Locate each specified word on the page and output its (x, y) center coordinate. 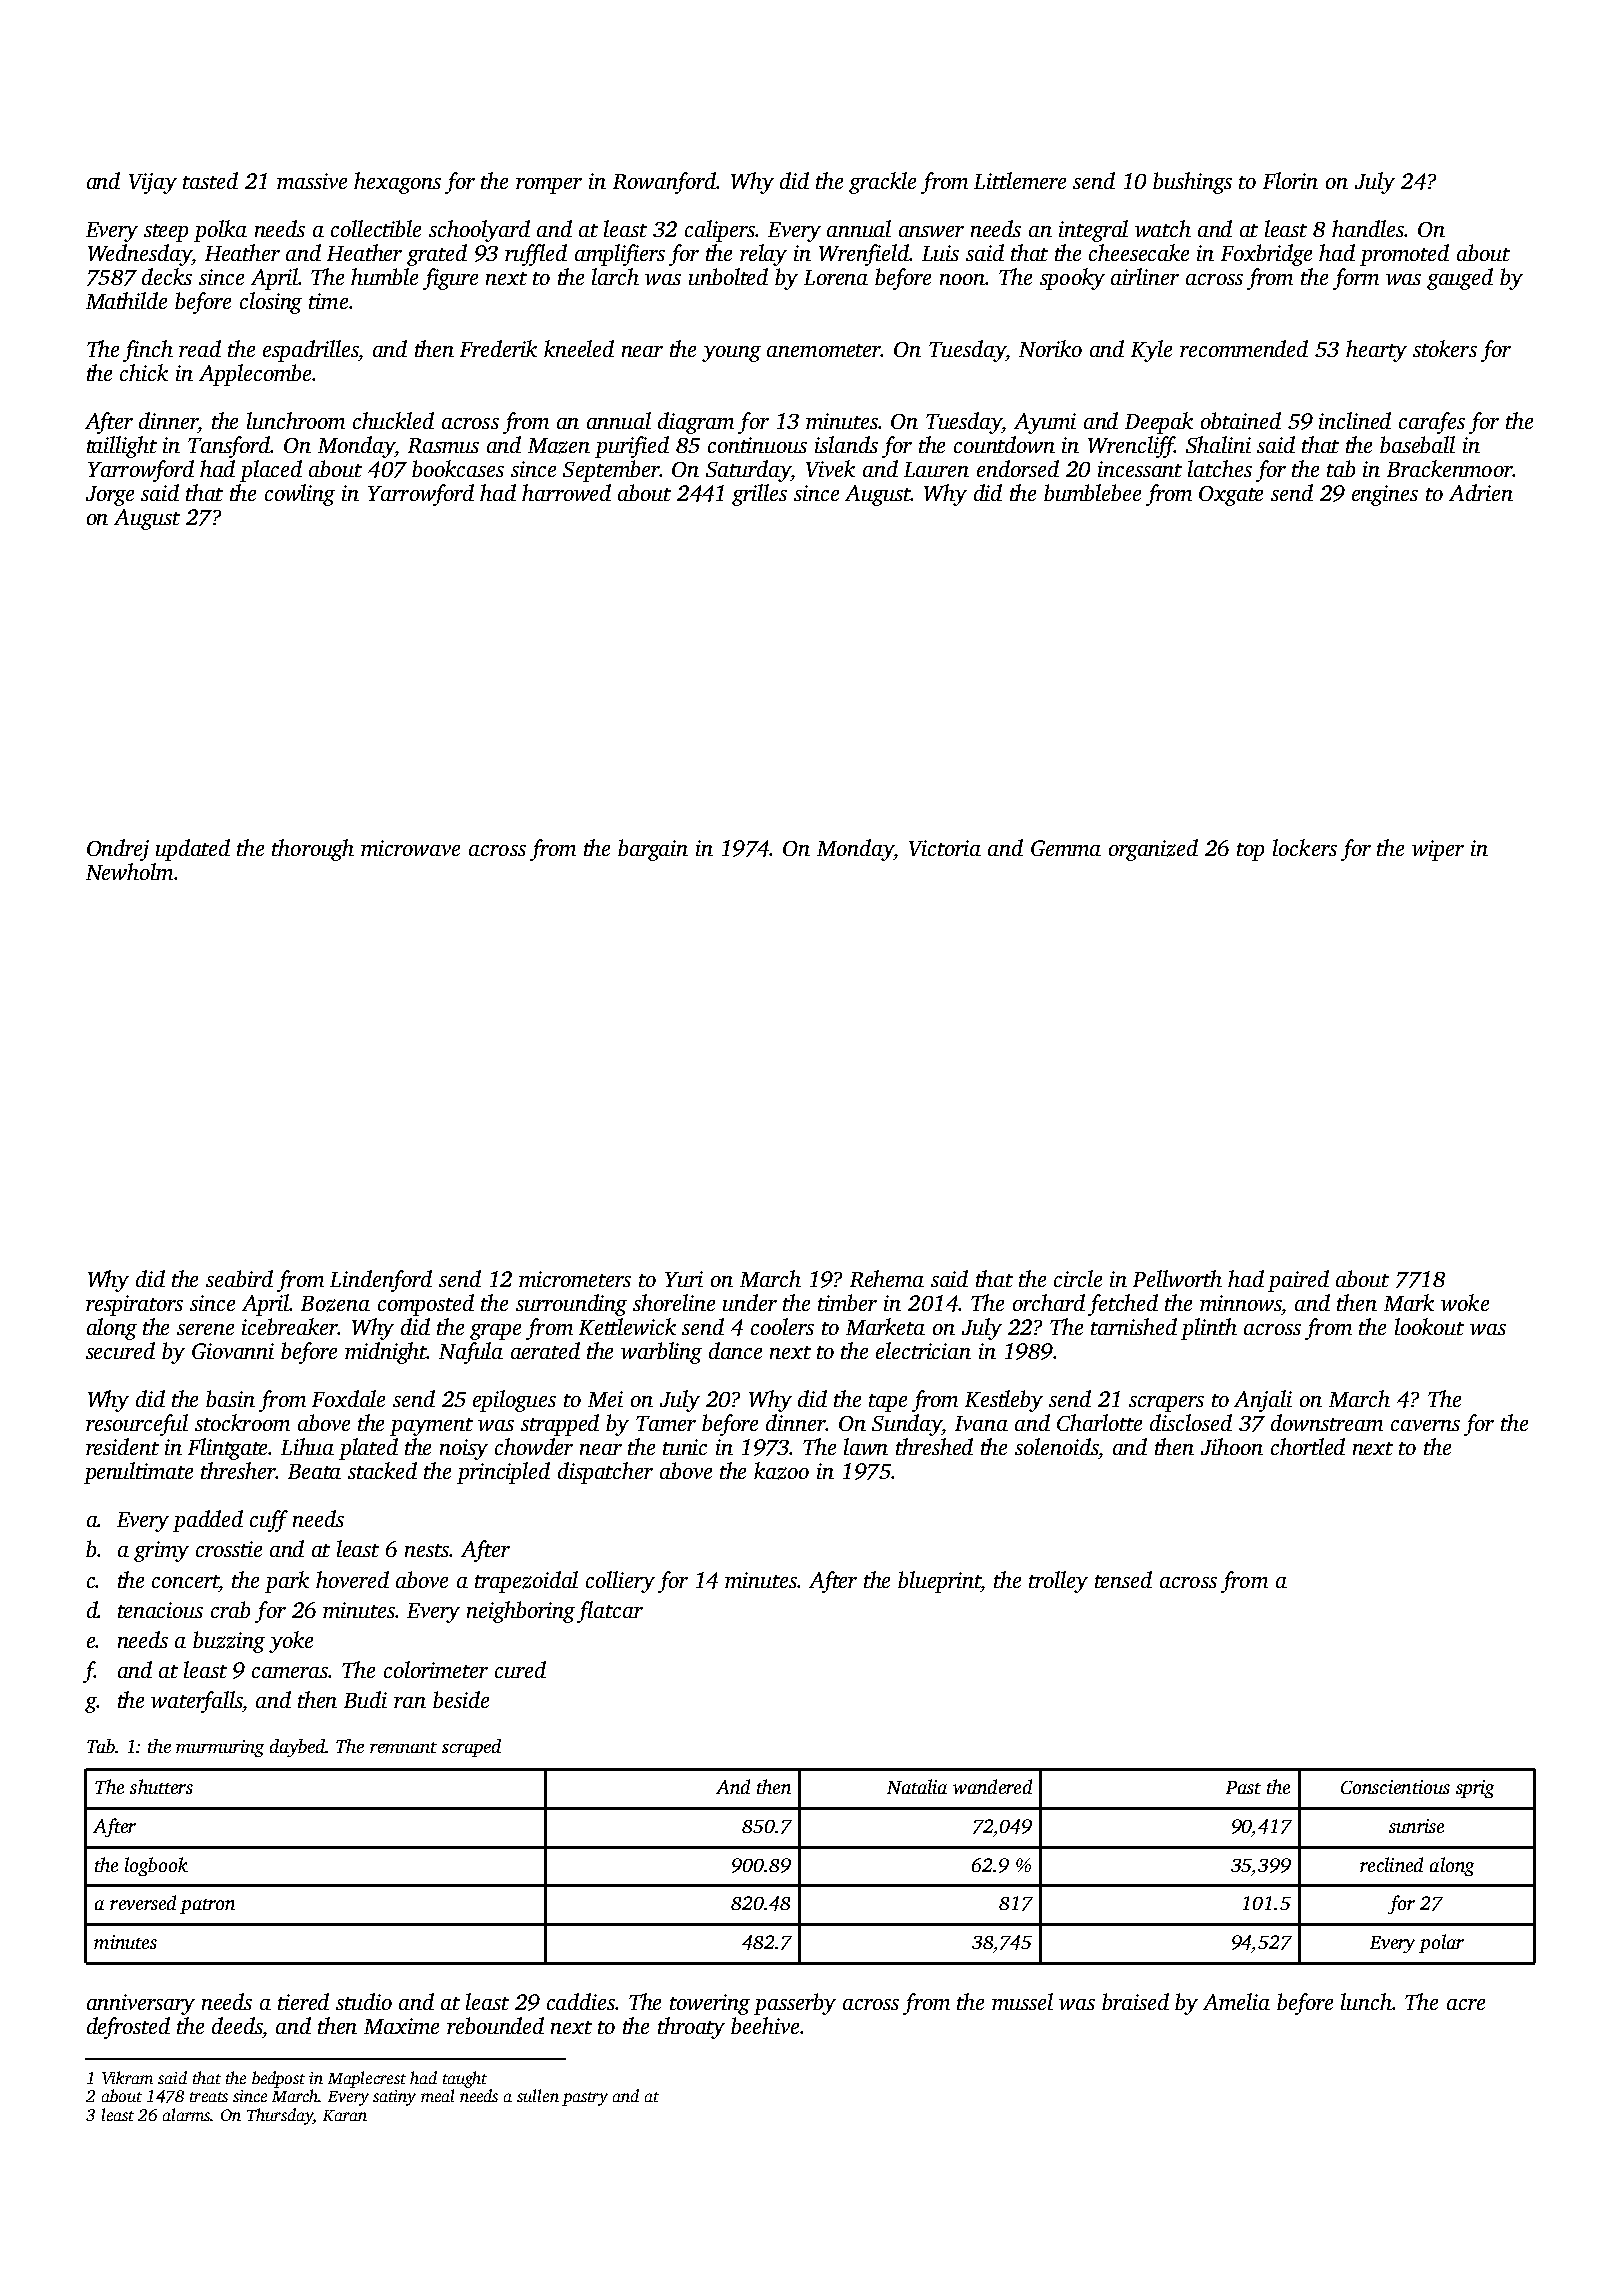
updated (193, 850)
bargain (653, 850)
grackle (882, 183)
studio (364, 2001)
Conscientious (1395, 1787)
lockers (1305, 847)
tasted (210, 180)
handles (1368, 228)
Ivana (981, 1423)
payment (431, 1427)
